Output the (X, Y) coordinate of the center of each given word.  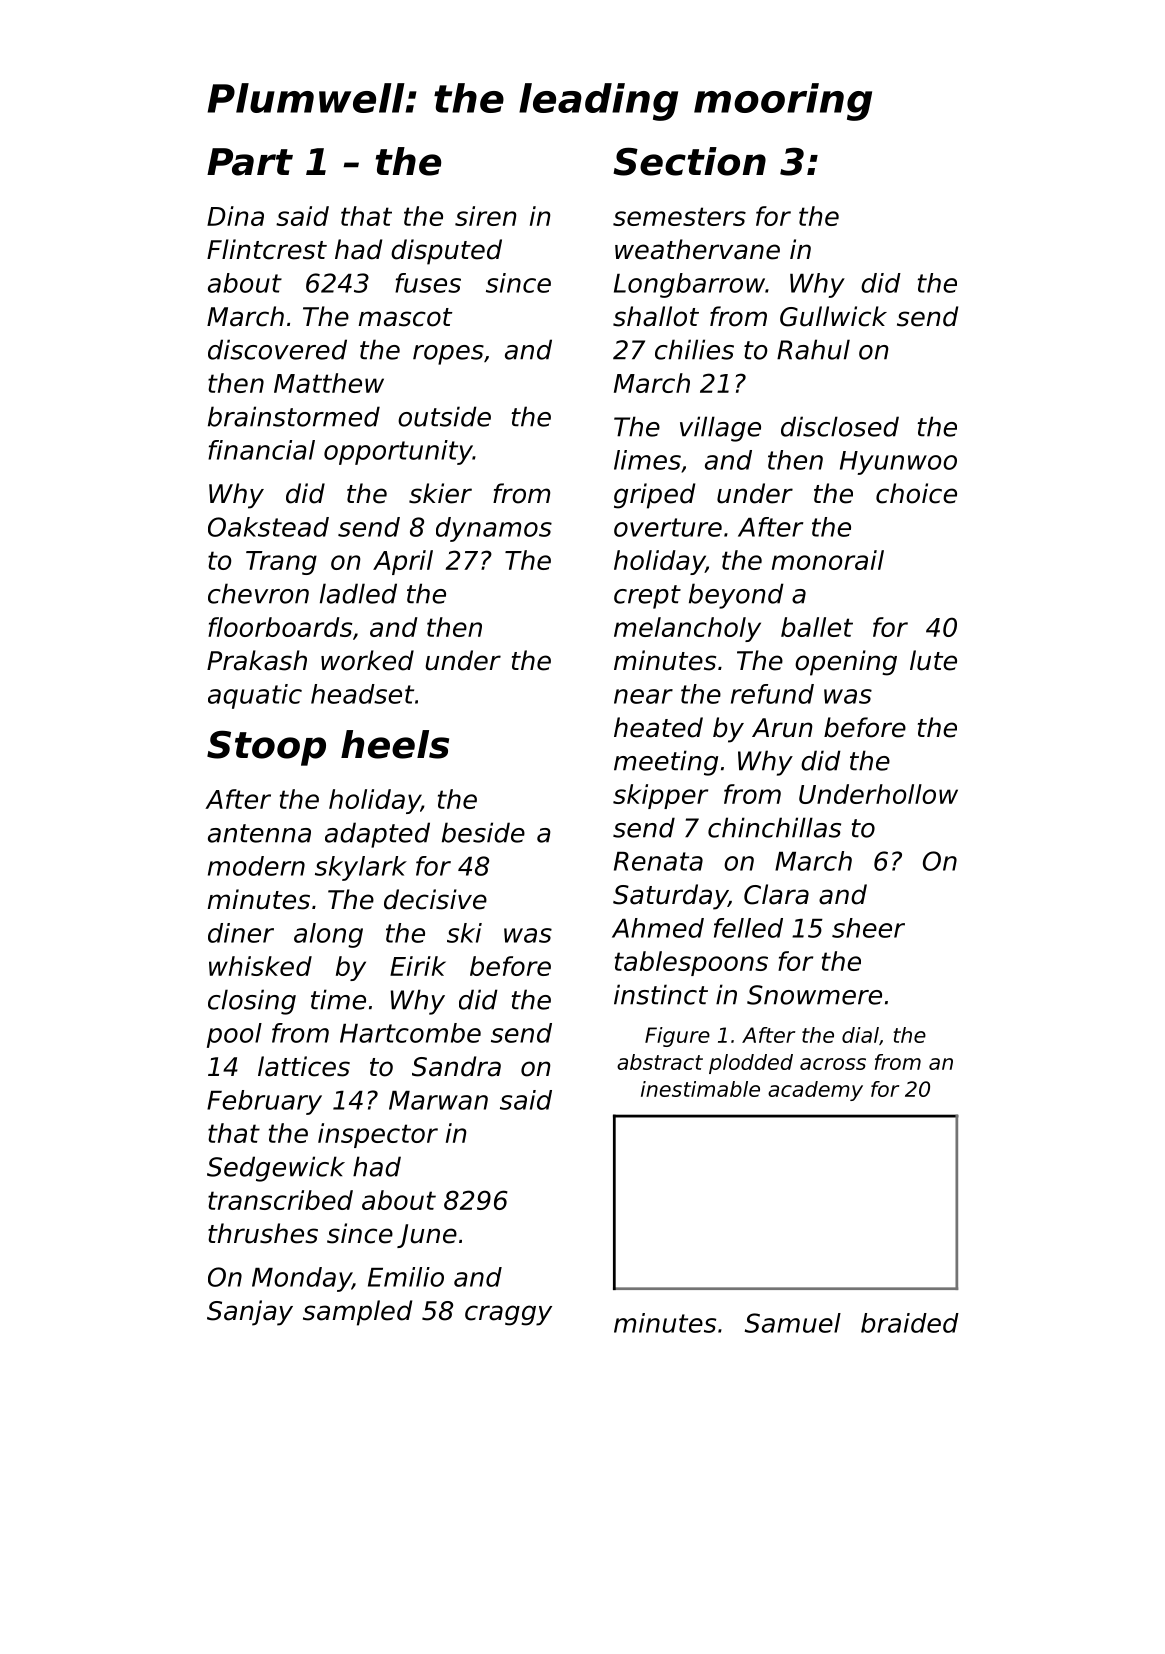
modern (256, 866)
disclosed (840, 426)
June (427, 1236)
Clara (776, 894)
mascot (405, 317)
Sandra (456, 1066)
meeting (666, 763)
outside (444, 416)
